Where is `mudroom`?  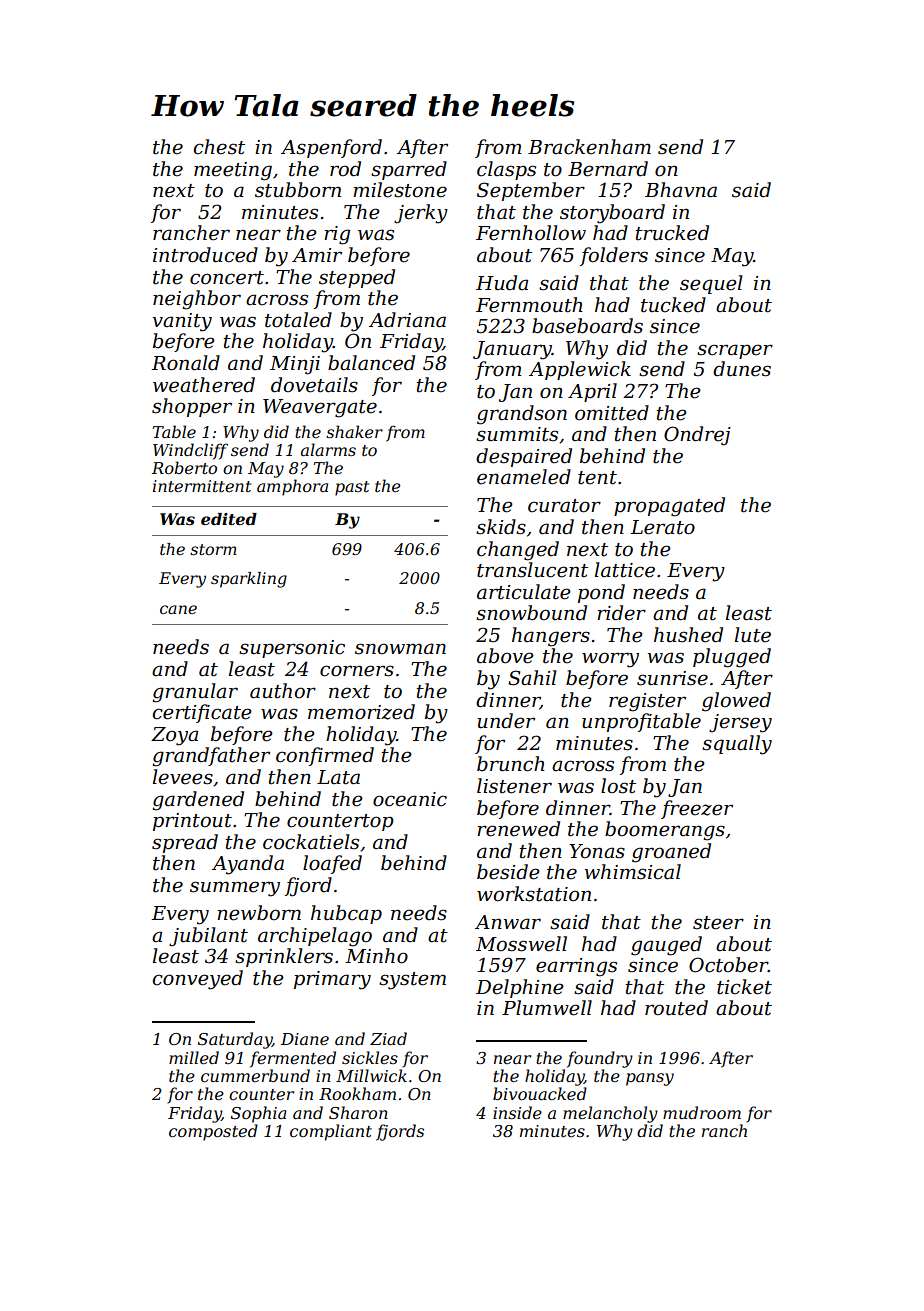
mudroom is located at coordinates (702, 1112).
